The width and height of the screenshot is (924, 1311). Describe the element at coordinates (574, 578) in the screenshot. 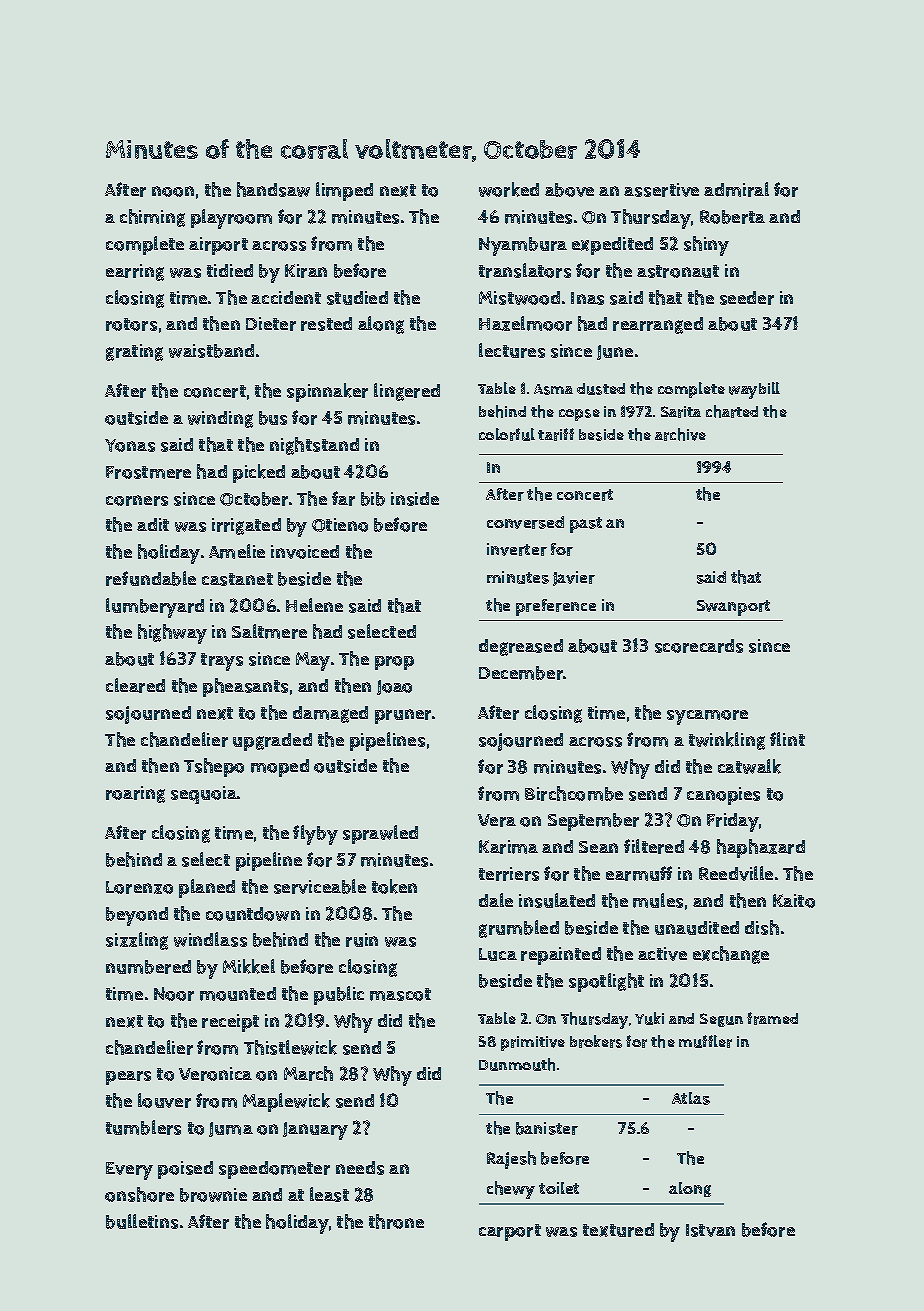

I see `Javier` at that location.
